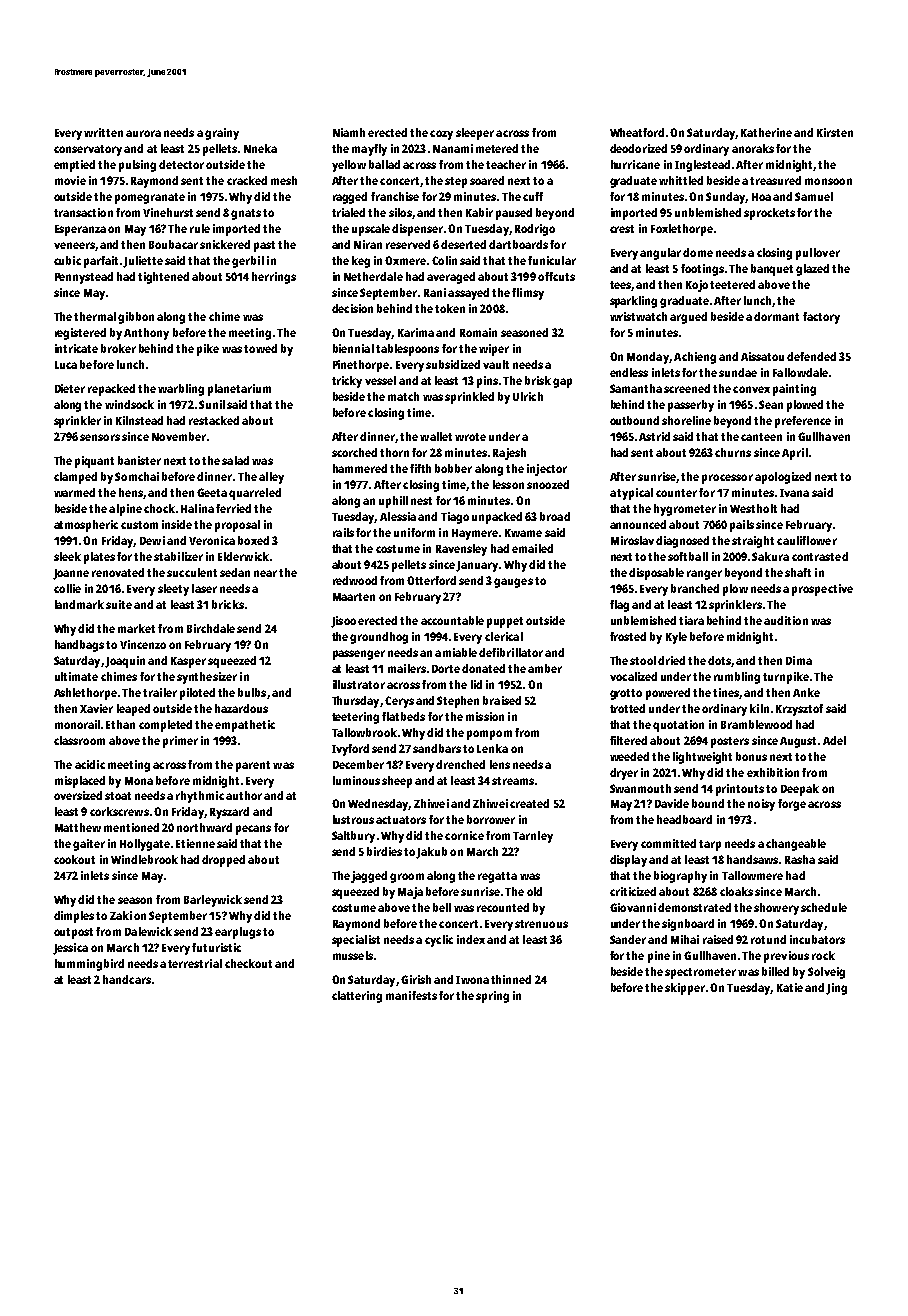  Describe the element at coordinates (492, 997) in the screenshot. I see `spring` at that location.
